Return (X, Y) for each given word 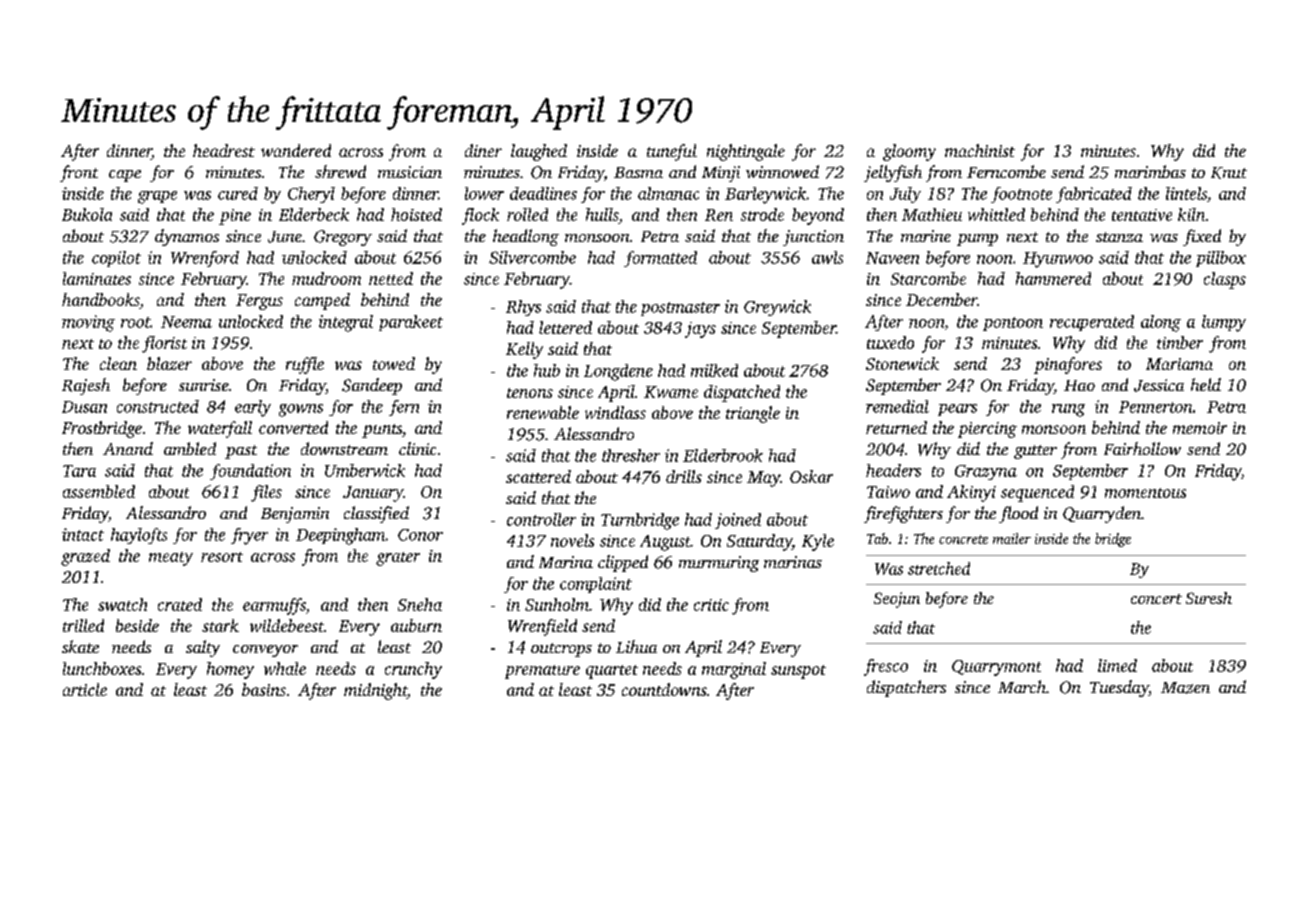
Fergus (259, 302)
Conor (420, 535)
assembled (99, 491)
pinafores (1068, 365)
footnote (1021, 195)
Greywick (777, 308)
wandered (296, 150)
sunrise (204, 385)
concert (1156, 599)
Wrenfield (542, 627)
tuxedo (890, 342)
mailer (1012, 538)
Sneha (420, 604)
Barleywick (765, 195)
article (85, 689)
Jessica (1159, 385)
